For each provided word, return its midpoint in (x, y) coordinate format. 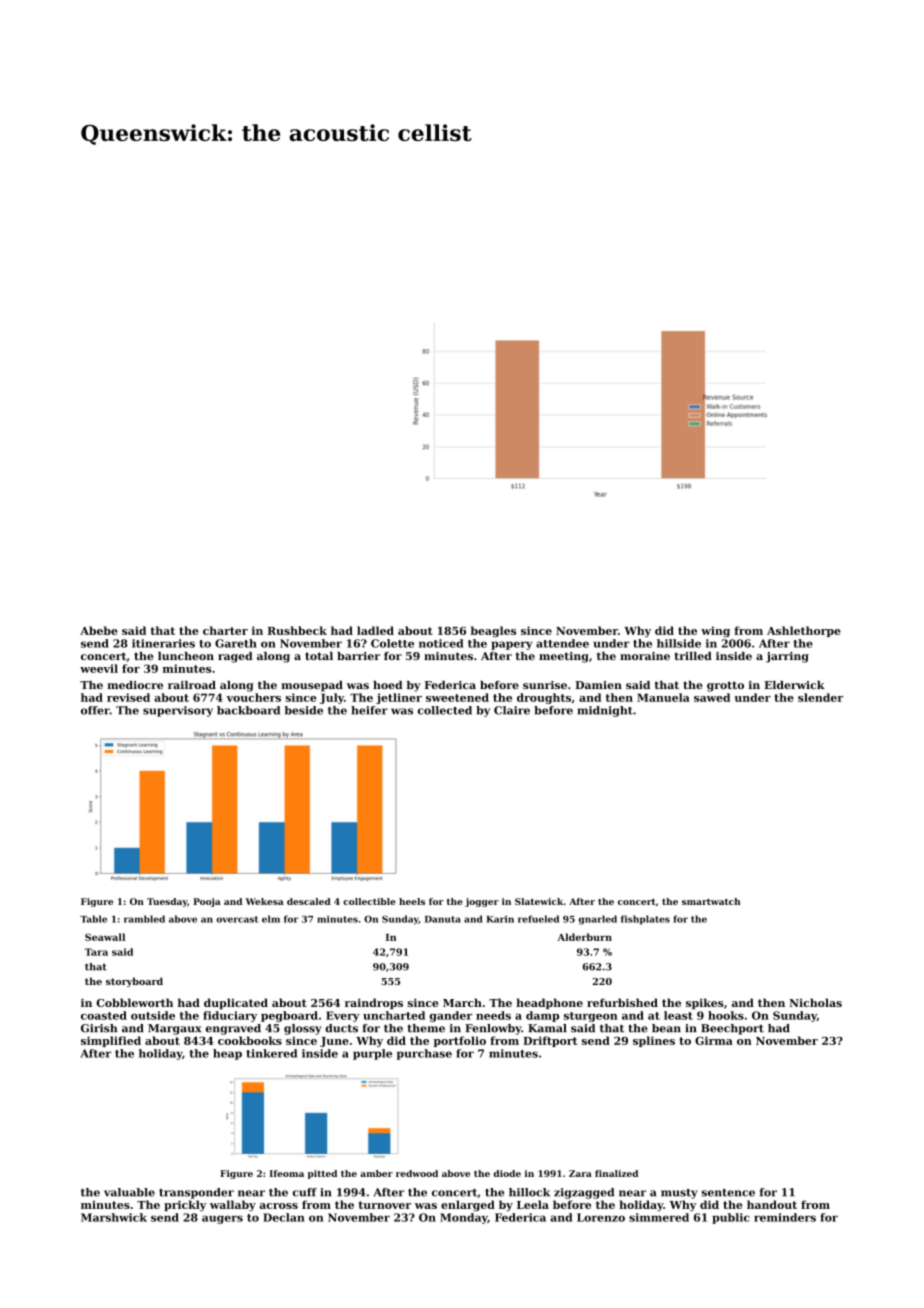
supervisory (178, 711)
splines (654, 1041)
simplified (111, 1041)
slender (820, 697)
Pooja (207, 902)
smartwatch (711, 901)
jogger (482, 902)
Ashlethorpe (804, 631)
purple (372, 1054)
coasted (104, 1015)
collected (445, 710)
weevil (99, 668)
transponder (196, 1193)
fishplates (645, 920)
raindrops (374, 1003)
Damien (598, 685)
